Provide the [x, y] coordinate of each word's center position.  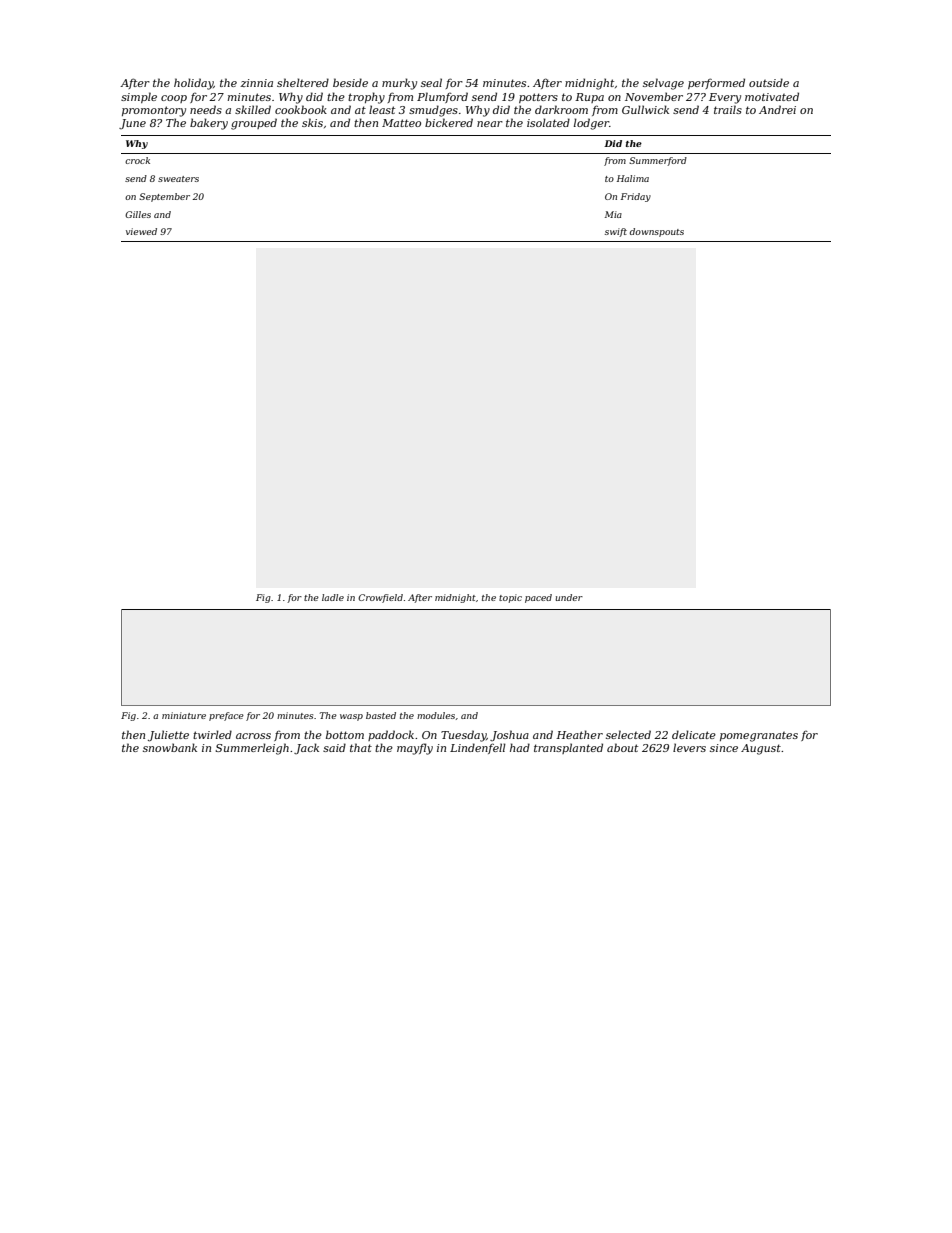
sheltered [303, 82]
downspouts [657, 232]
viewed [141, 231]
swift [616, 232]
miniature [184, 715]
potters [538, 98]
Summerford [658, 161]
